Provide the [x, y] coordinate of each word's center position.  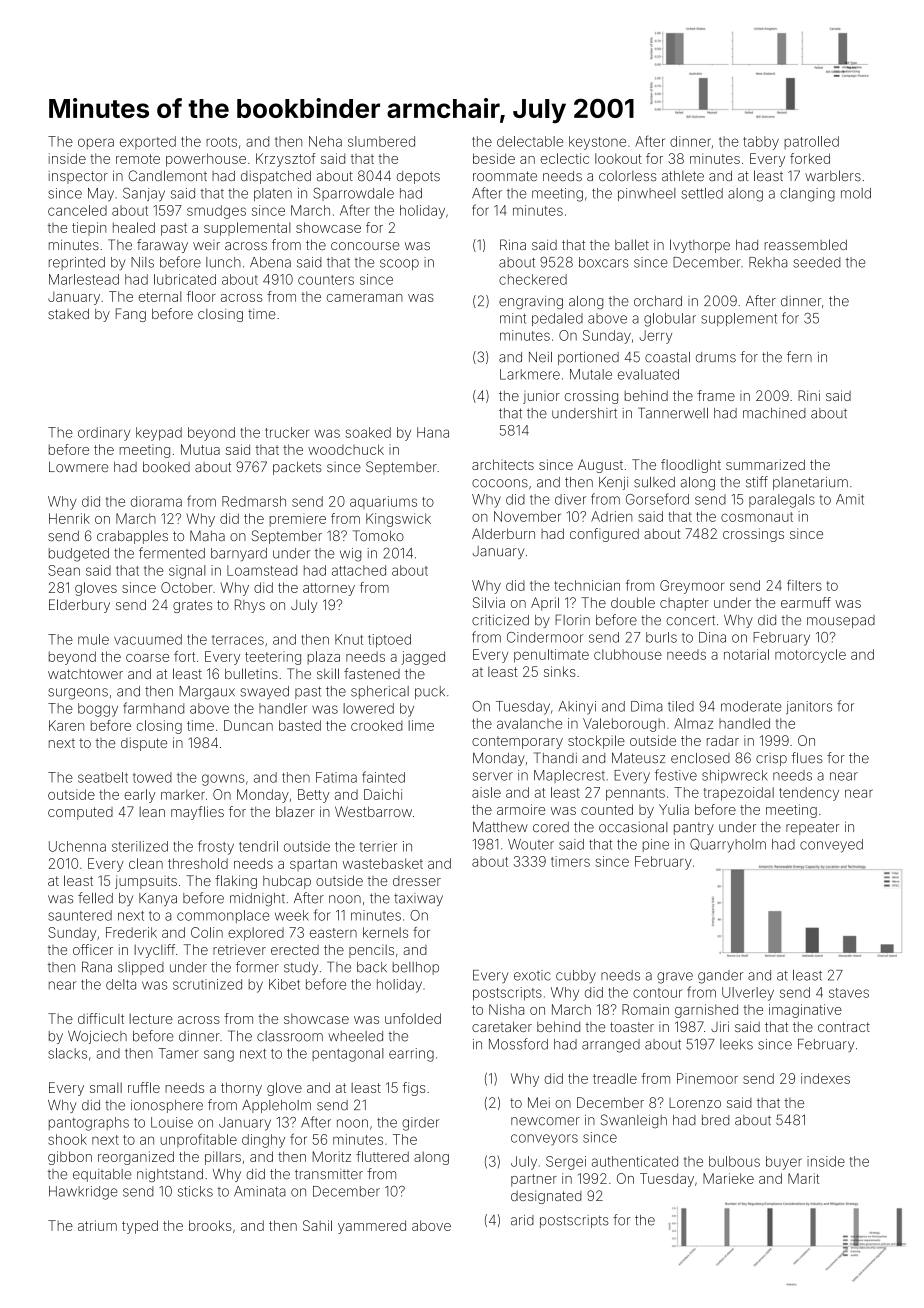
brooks [210, 1225]
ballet [632, 244]
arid [522, 1220]
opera [96, 144]
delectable [530, 141]
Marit [803, 1178]
